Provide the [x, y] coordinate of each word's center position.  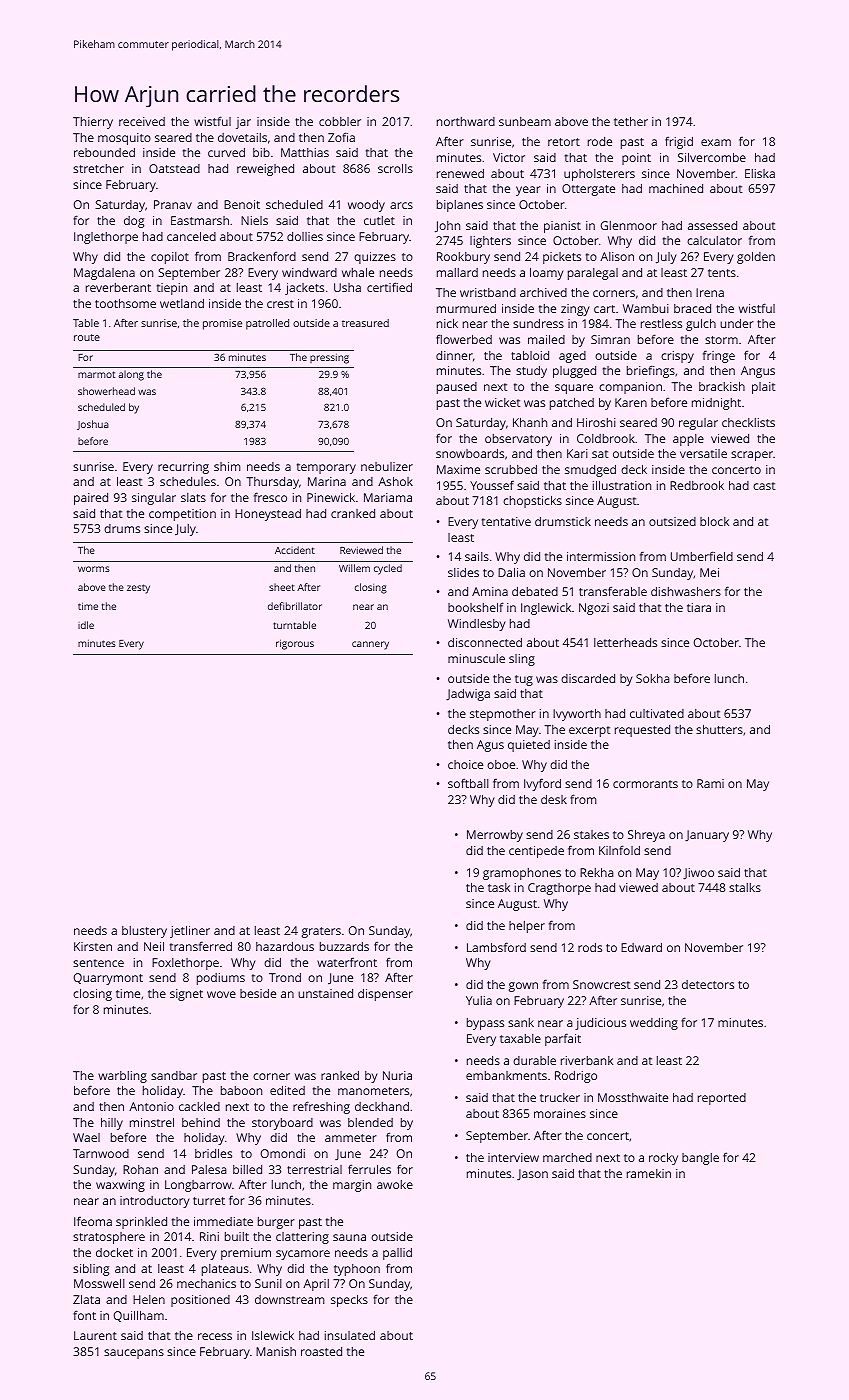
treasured [365, 323]
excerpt [589, 731]
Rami [710, 783]
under [737, 323]
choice [465, 764]
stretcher [98, 168]
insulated [350, 1335]
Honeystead [268, 515]
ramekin [649, 1173]
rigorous [295, 644]
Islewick [273, 1335]
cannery [370, 645]
